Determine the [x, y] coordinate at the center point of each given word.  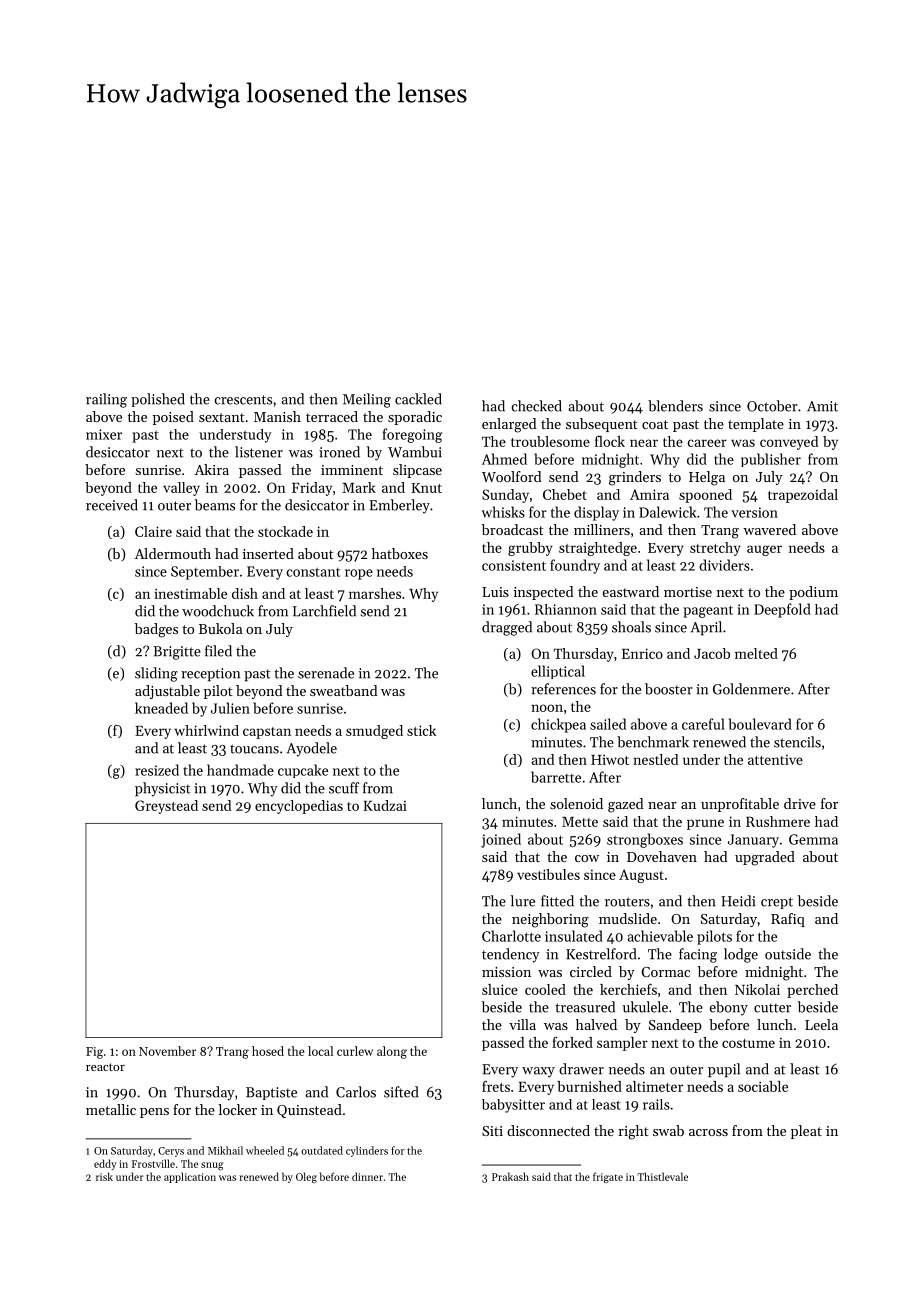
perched [812, 991]
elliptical [558, 672]
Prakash [510, 1176]
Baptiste [271, 1093]
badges [156, 630]
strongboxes [645, 840]
